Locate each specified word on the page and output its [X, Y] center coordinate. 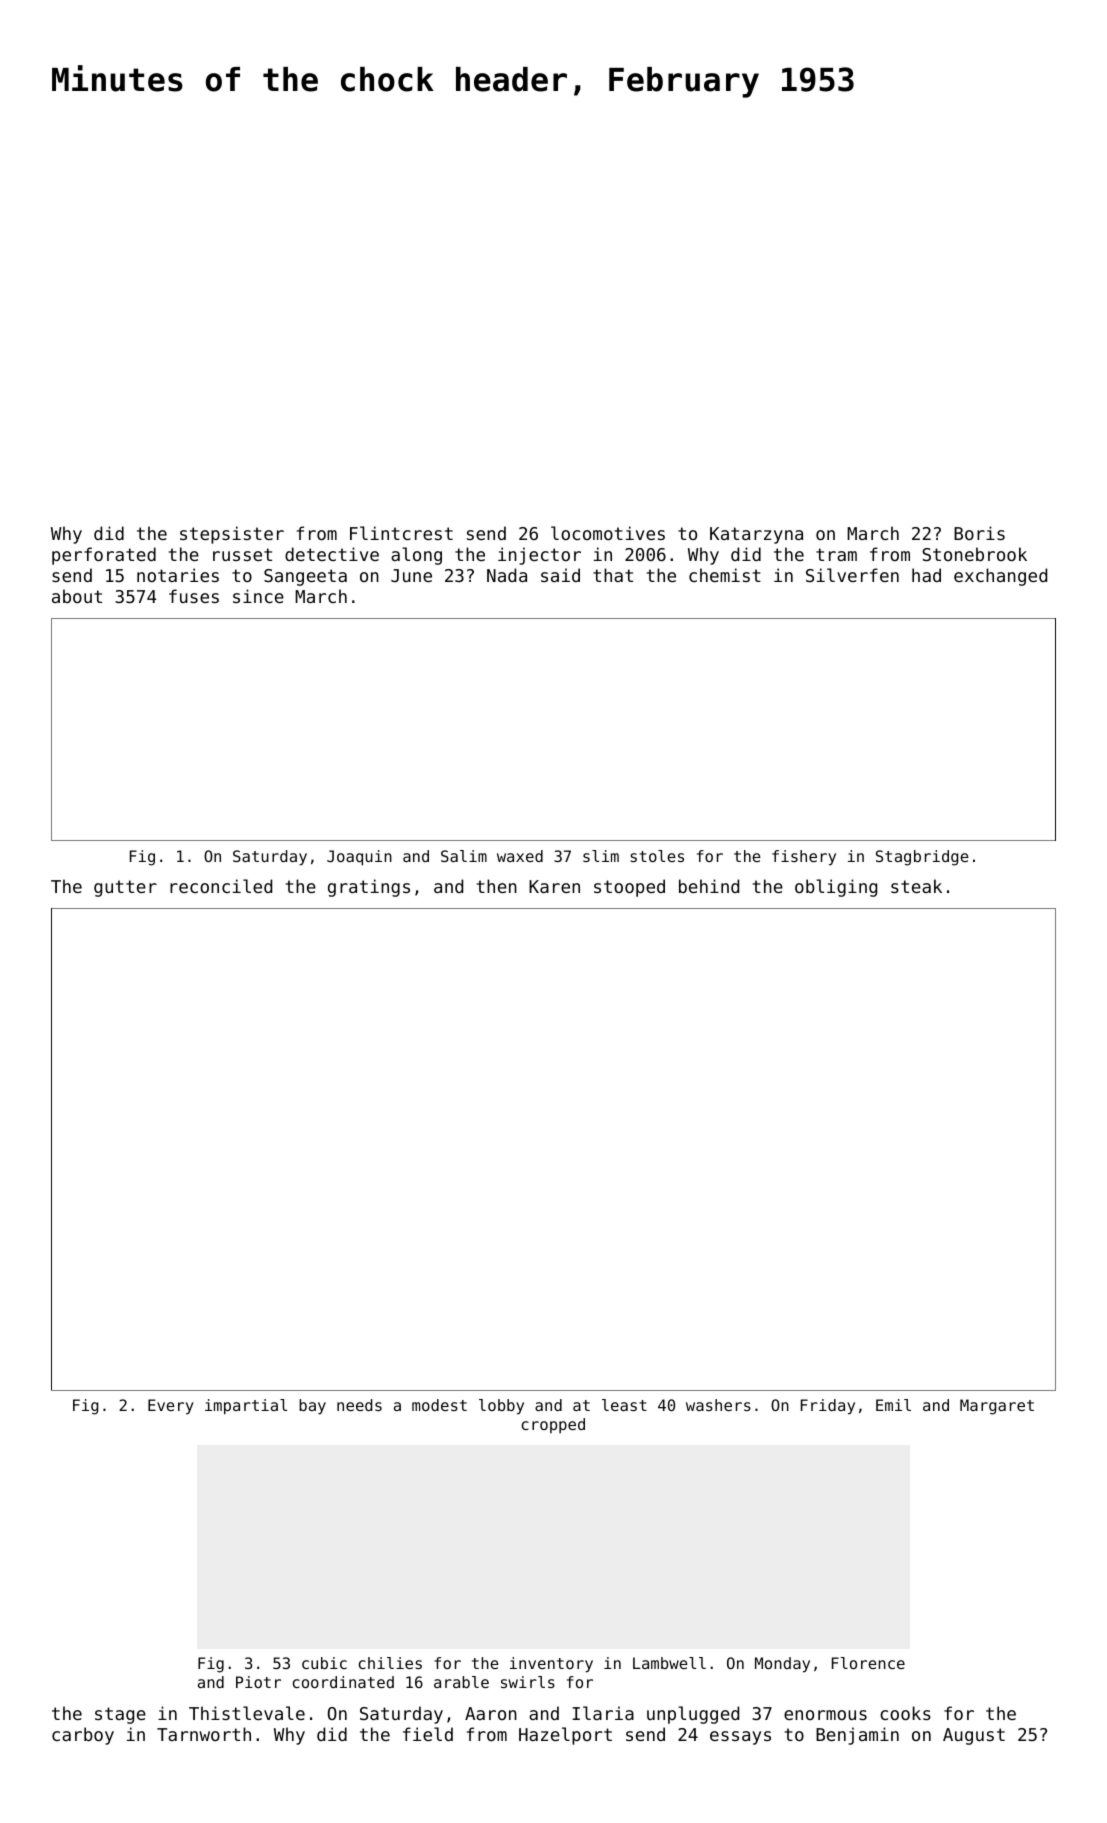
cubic [324, 1663]
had [926, 575]
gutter [125, 888]
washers [718, 1405]
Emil [893, 1405]
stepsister [232, 535]
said [560, 575]
